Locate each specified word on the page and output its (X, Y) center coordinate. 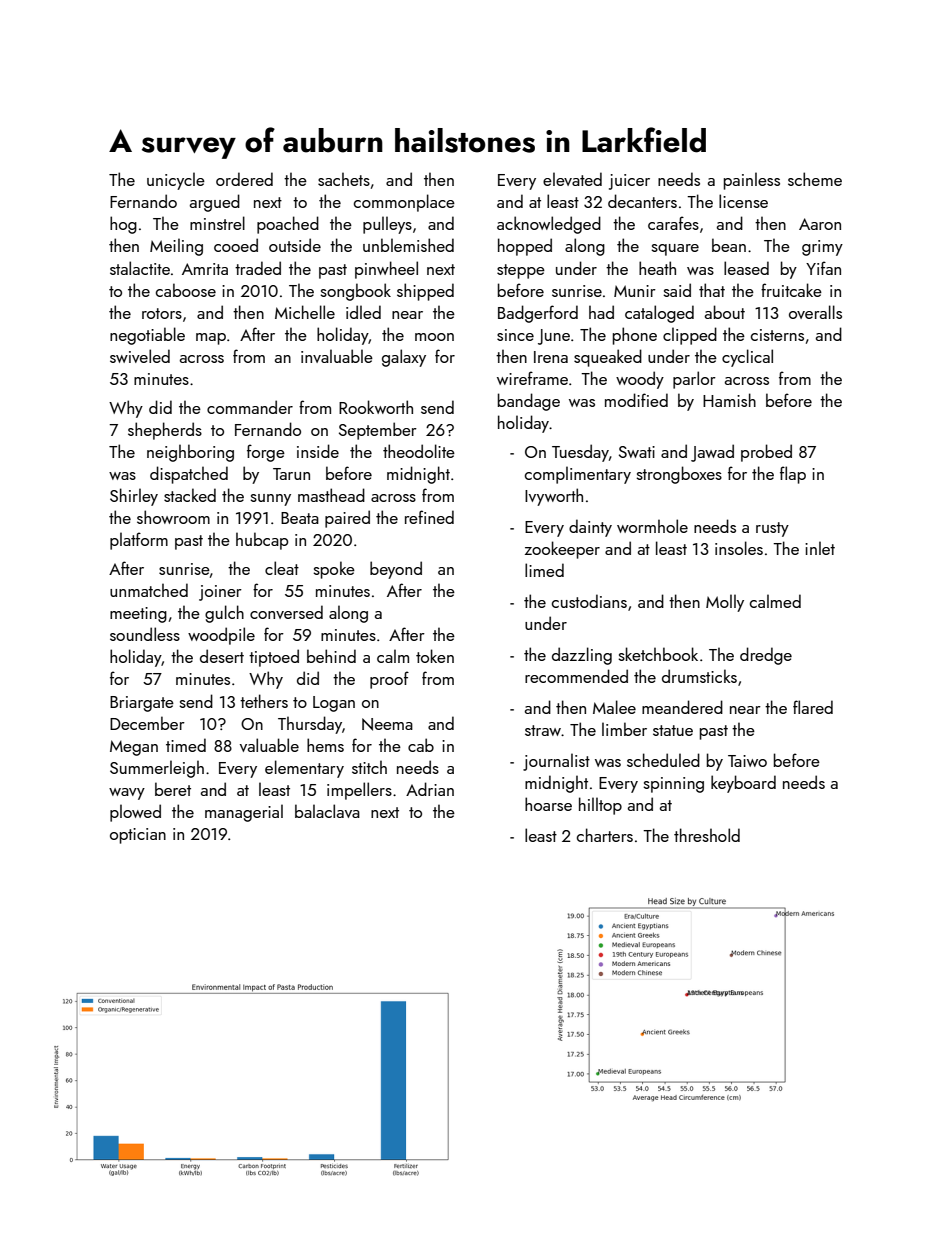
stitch (369, 767)
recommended (576, 676)
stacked (190, 495)
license (743, 201)
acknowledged (549, 225)
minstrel (217, 223)
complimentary (578, 475)
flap (793, 475)
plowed (135, 813)
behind (331, 656)
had (601, 312)
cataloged (659, 314)
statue (673, 730)
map (211, 339)
